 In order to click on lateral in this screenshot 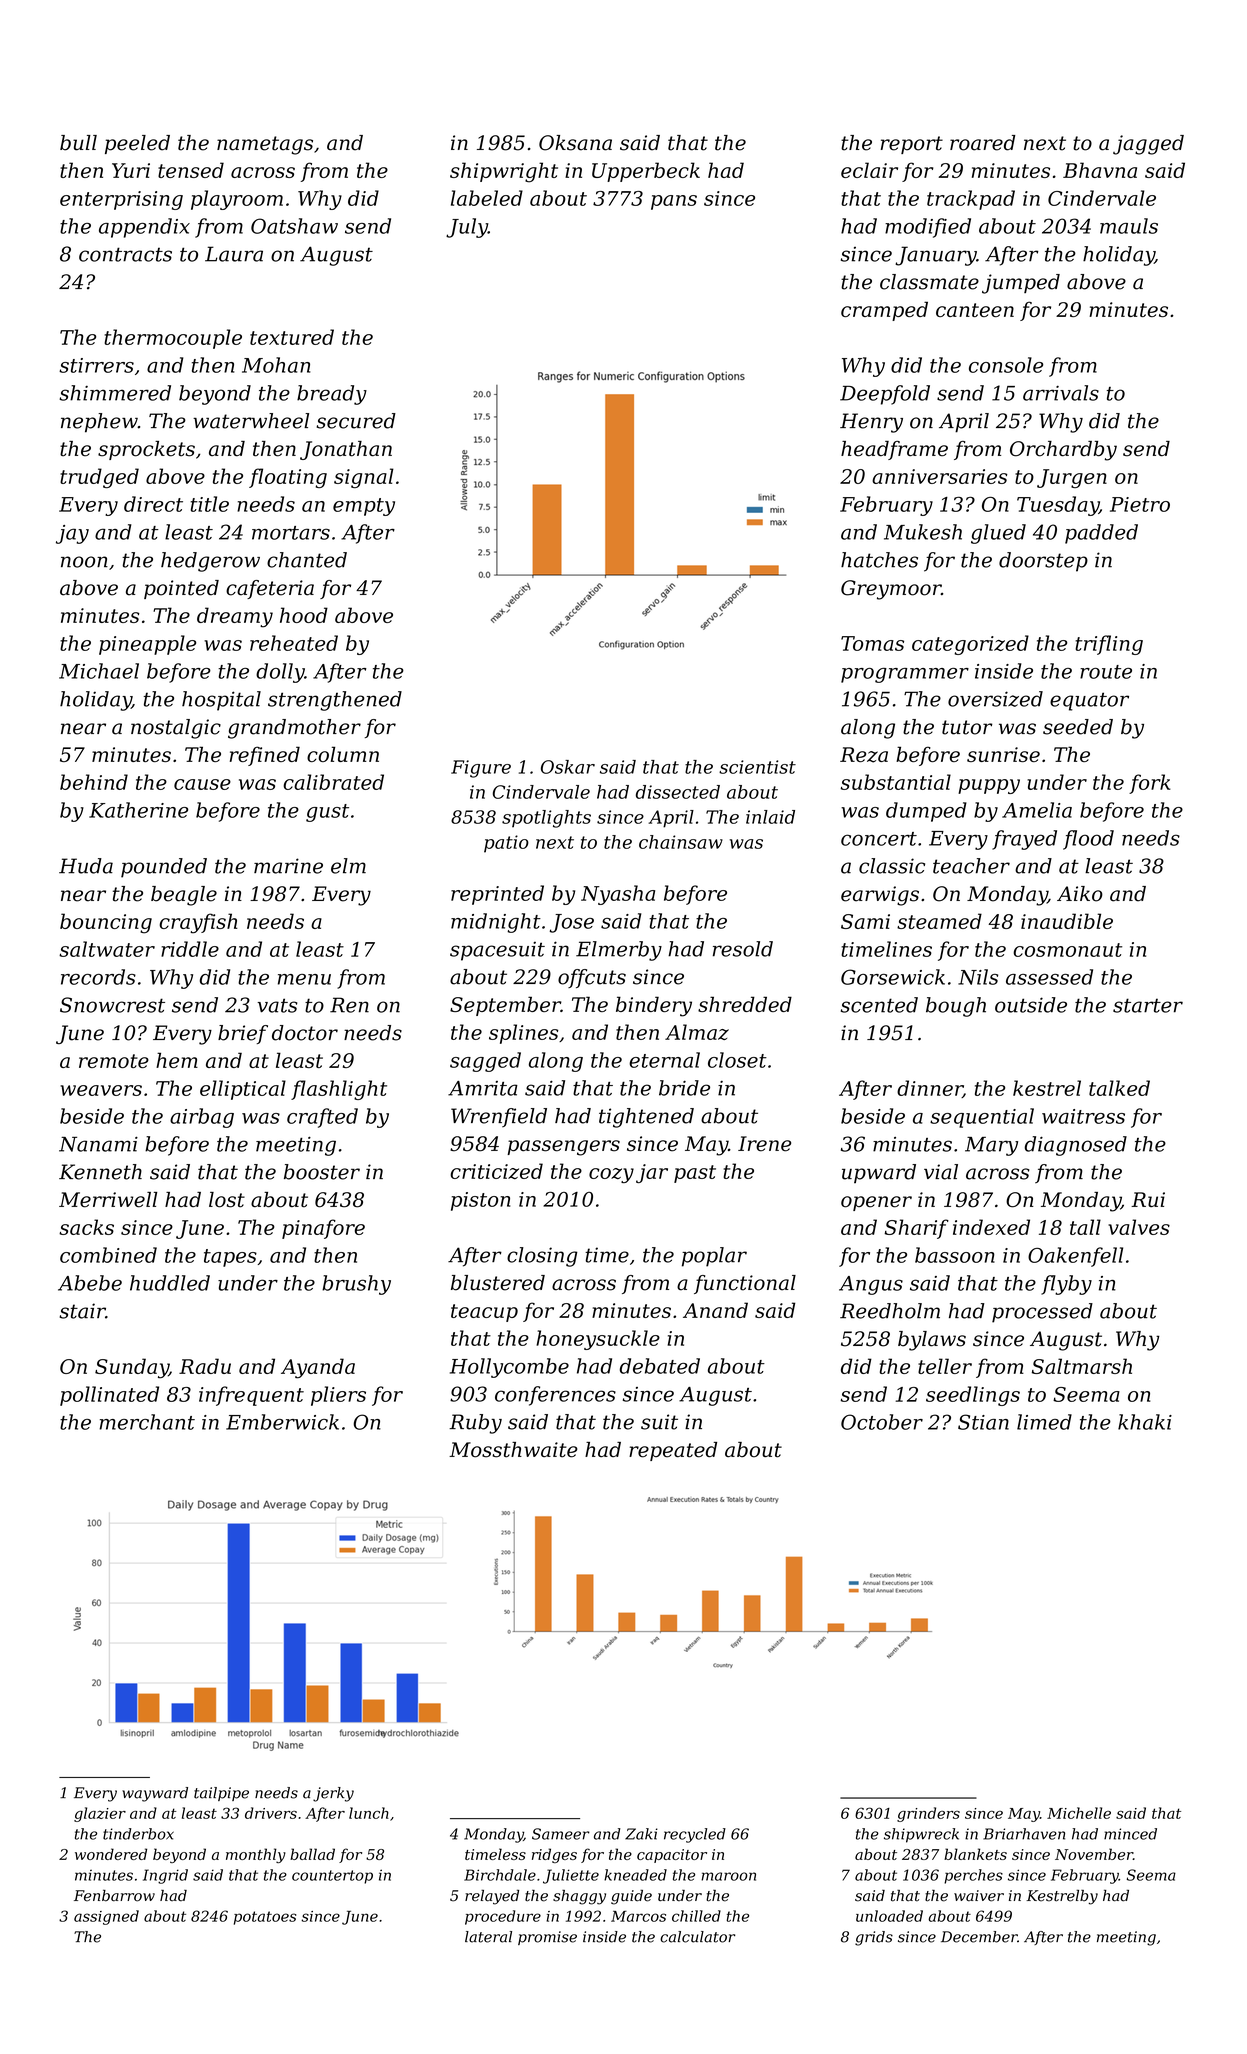, I will do `click(488, 1937)`.
